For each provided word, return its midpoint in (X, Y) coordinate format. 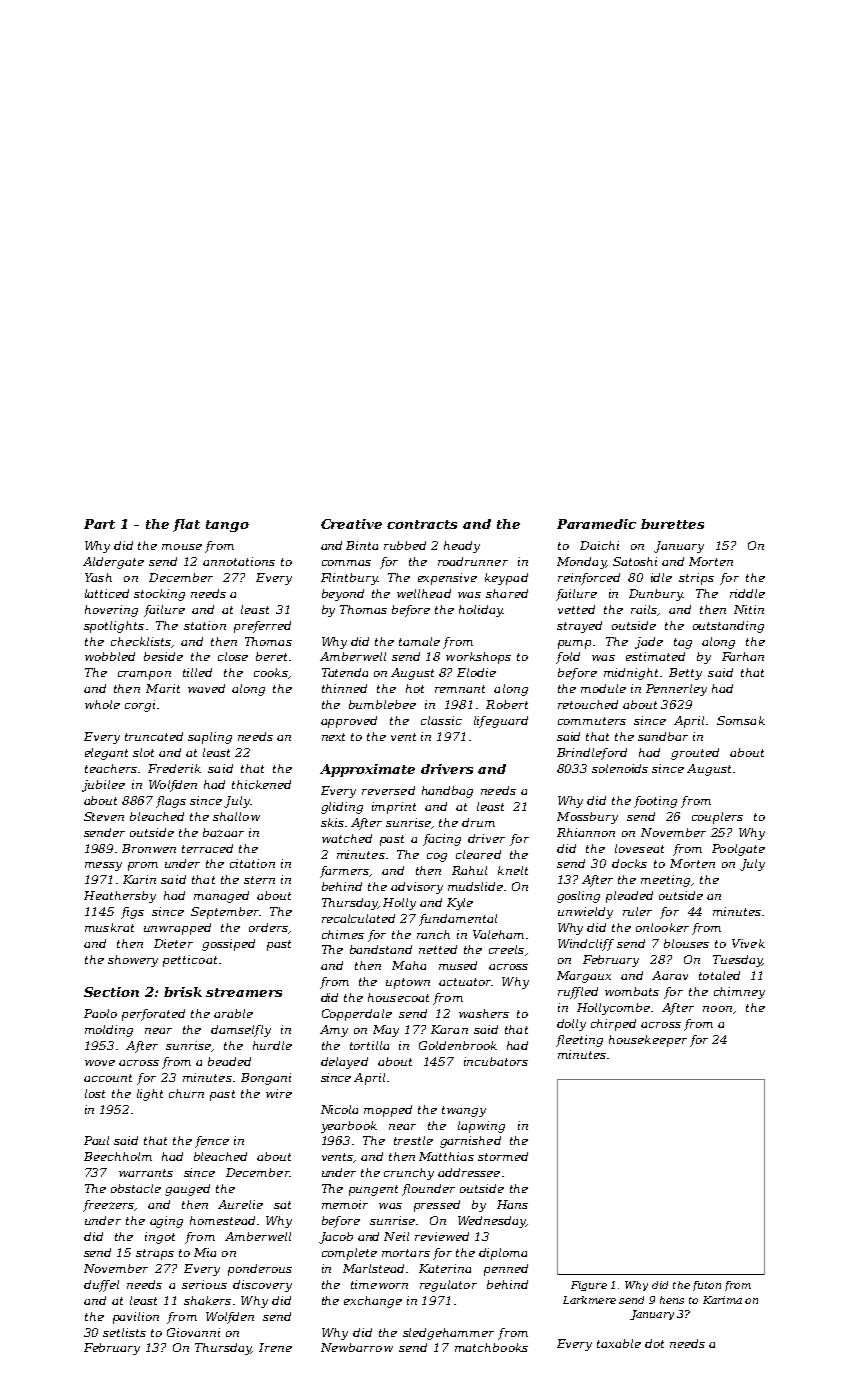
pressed (437, 1206)
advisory (417, 888)
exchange (373, 1302)
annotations (239, 561)
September (225, 913)
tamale (419, 641)
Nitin (749, 609)
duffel (101, 1286)
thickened (261, 784)
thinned (344, 688)
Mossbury (587, 818)
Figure (589, 1286)
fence (212, 1142)
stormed (503, 1156)
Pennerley (676, 690)
